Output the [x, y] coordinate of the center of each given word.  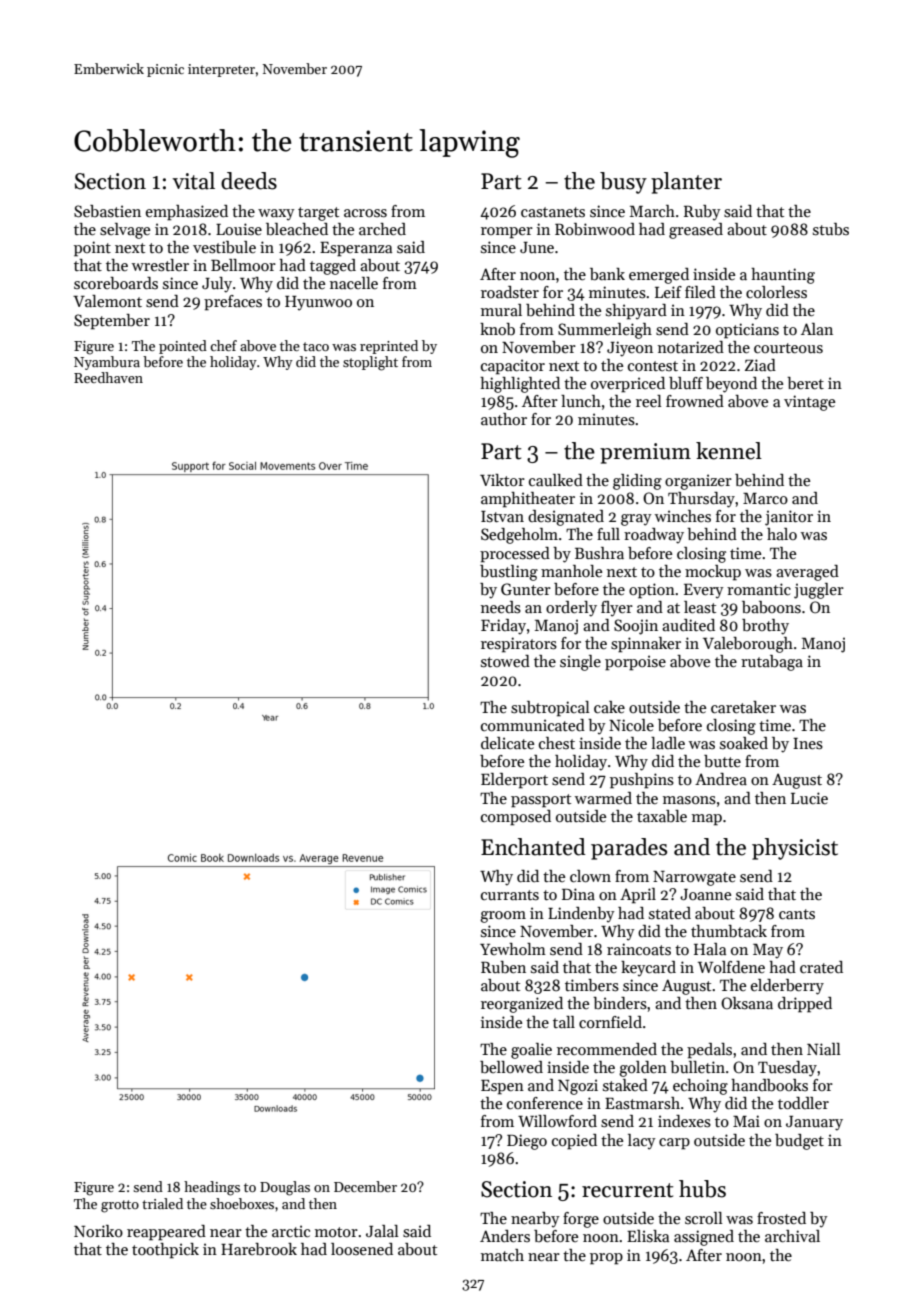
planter [686, 183]
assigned [704, 1238]
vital [193, 181]
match [502, 1255]
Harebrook [259, 1249]
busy [623, 183]
